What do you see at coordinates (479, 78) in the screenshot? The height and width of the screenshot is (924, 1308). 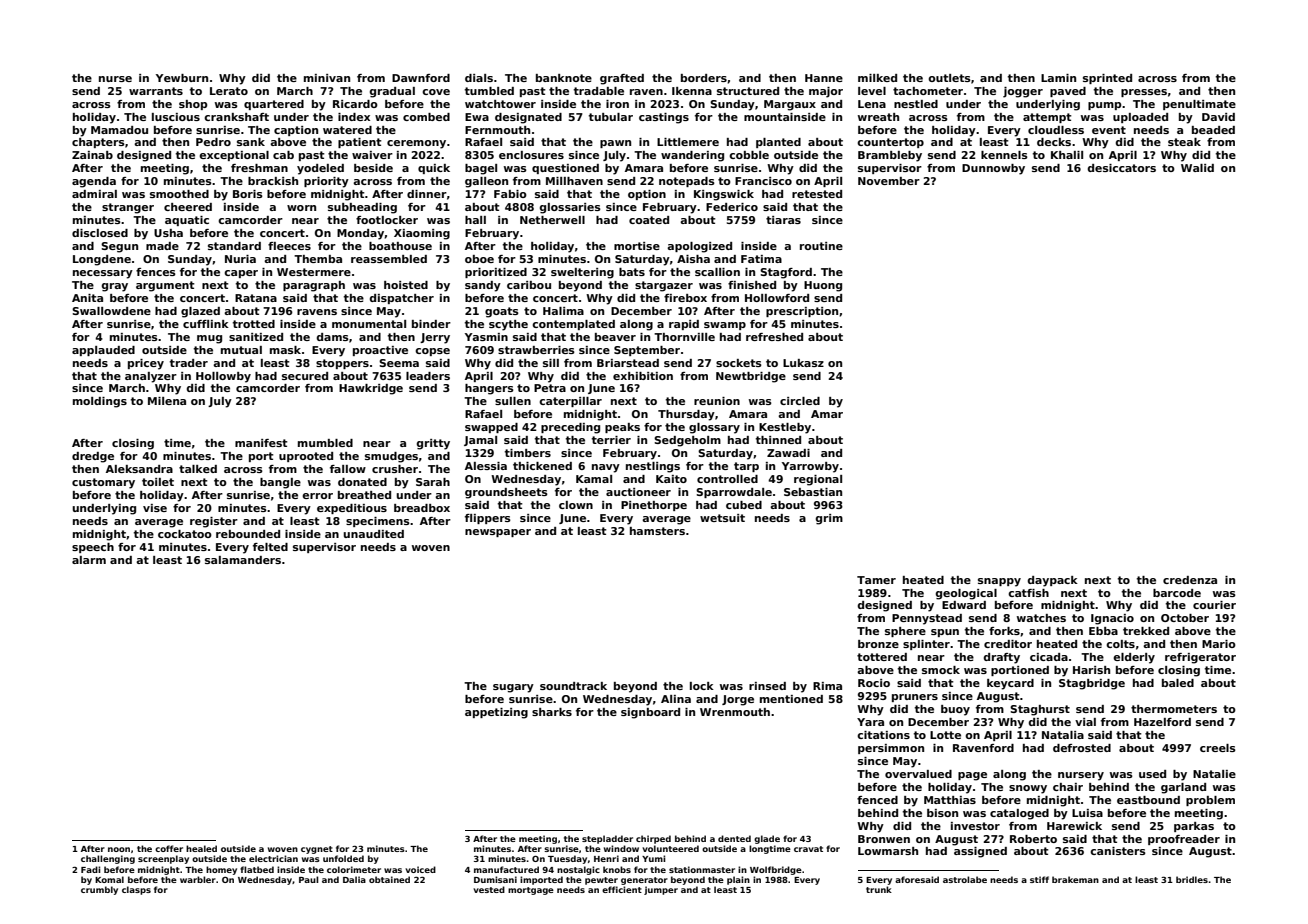 I see `dials` at bounding box center [479, 78].
